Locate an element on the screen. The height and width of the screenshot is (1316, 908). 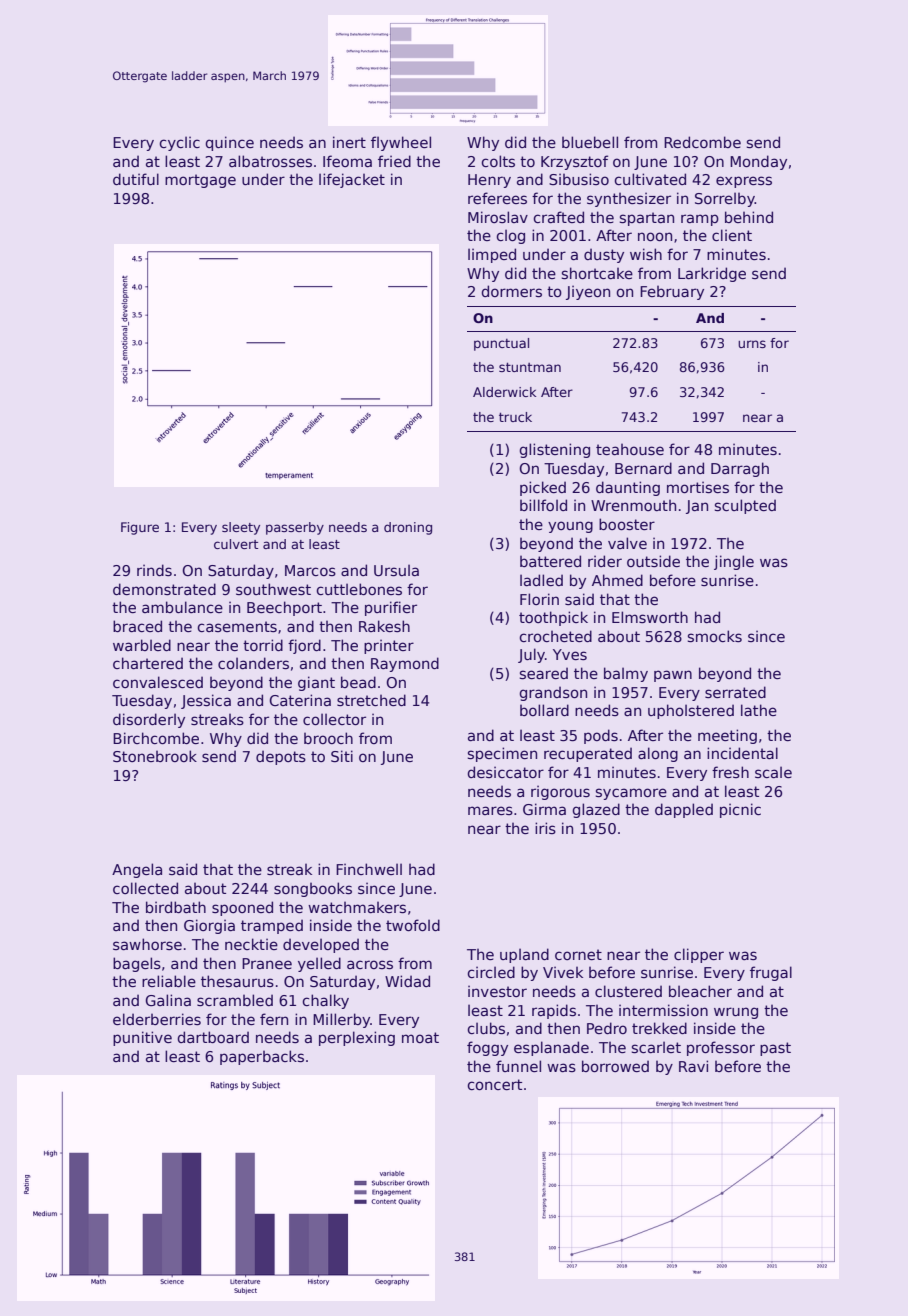
crafted is located at coordinates (559, 217).
